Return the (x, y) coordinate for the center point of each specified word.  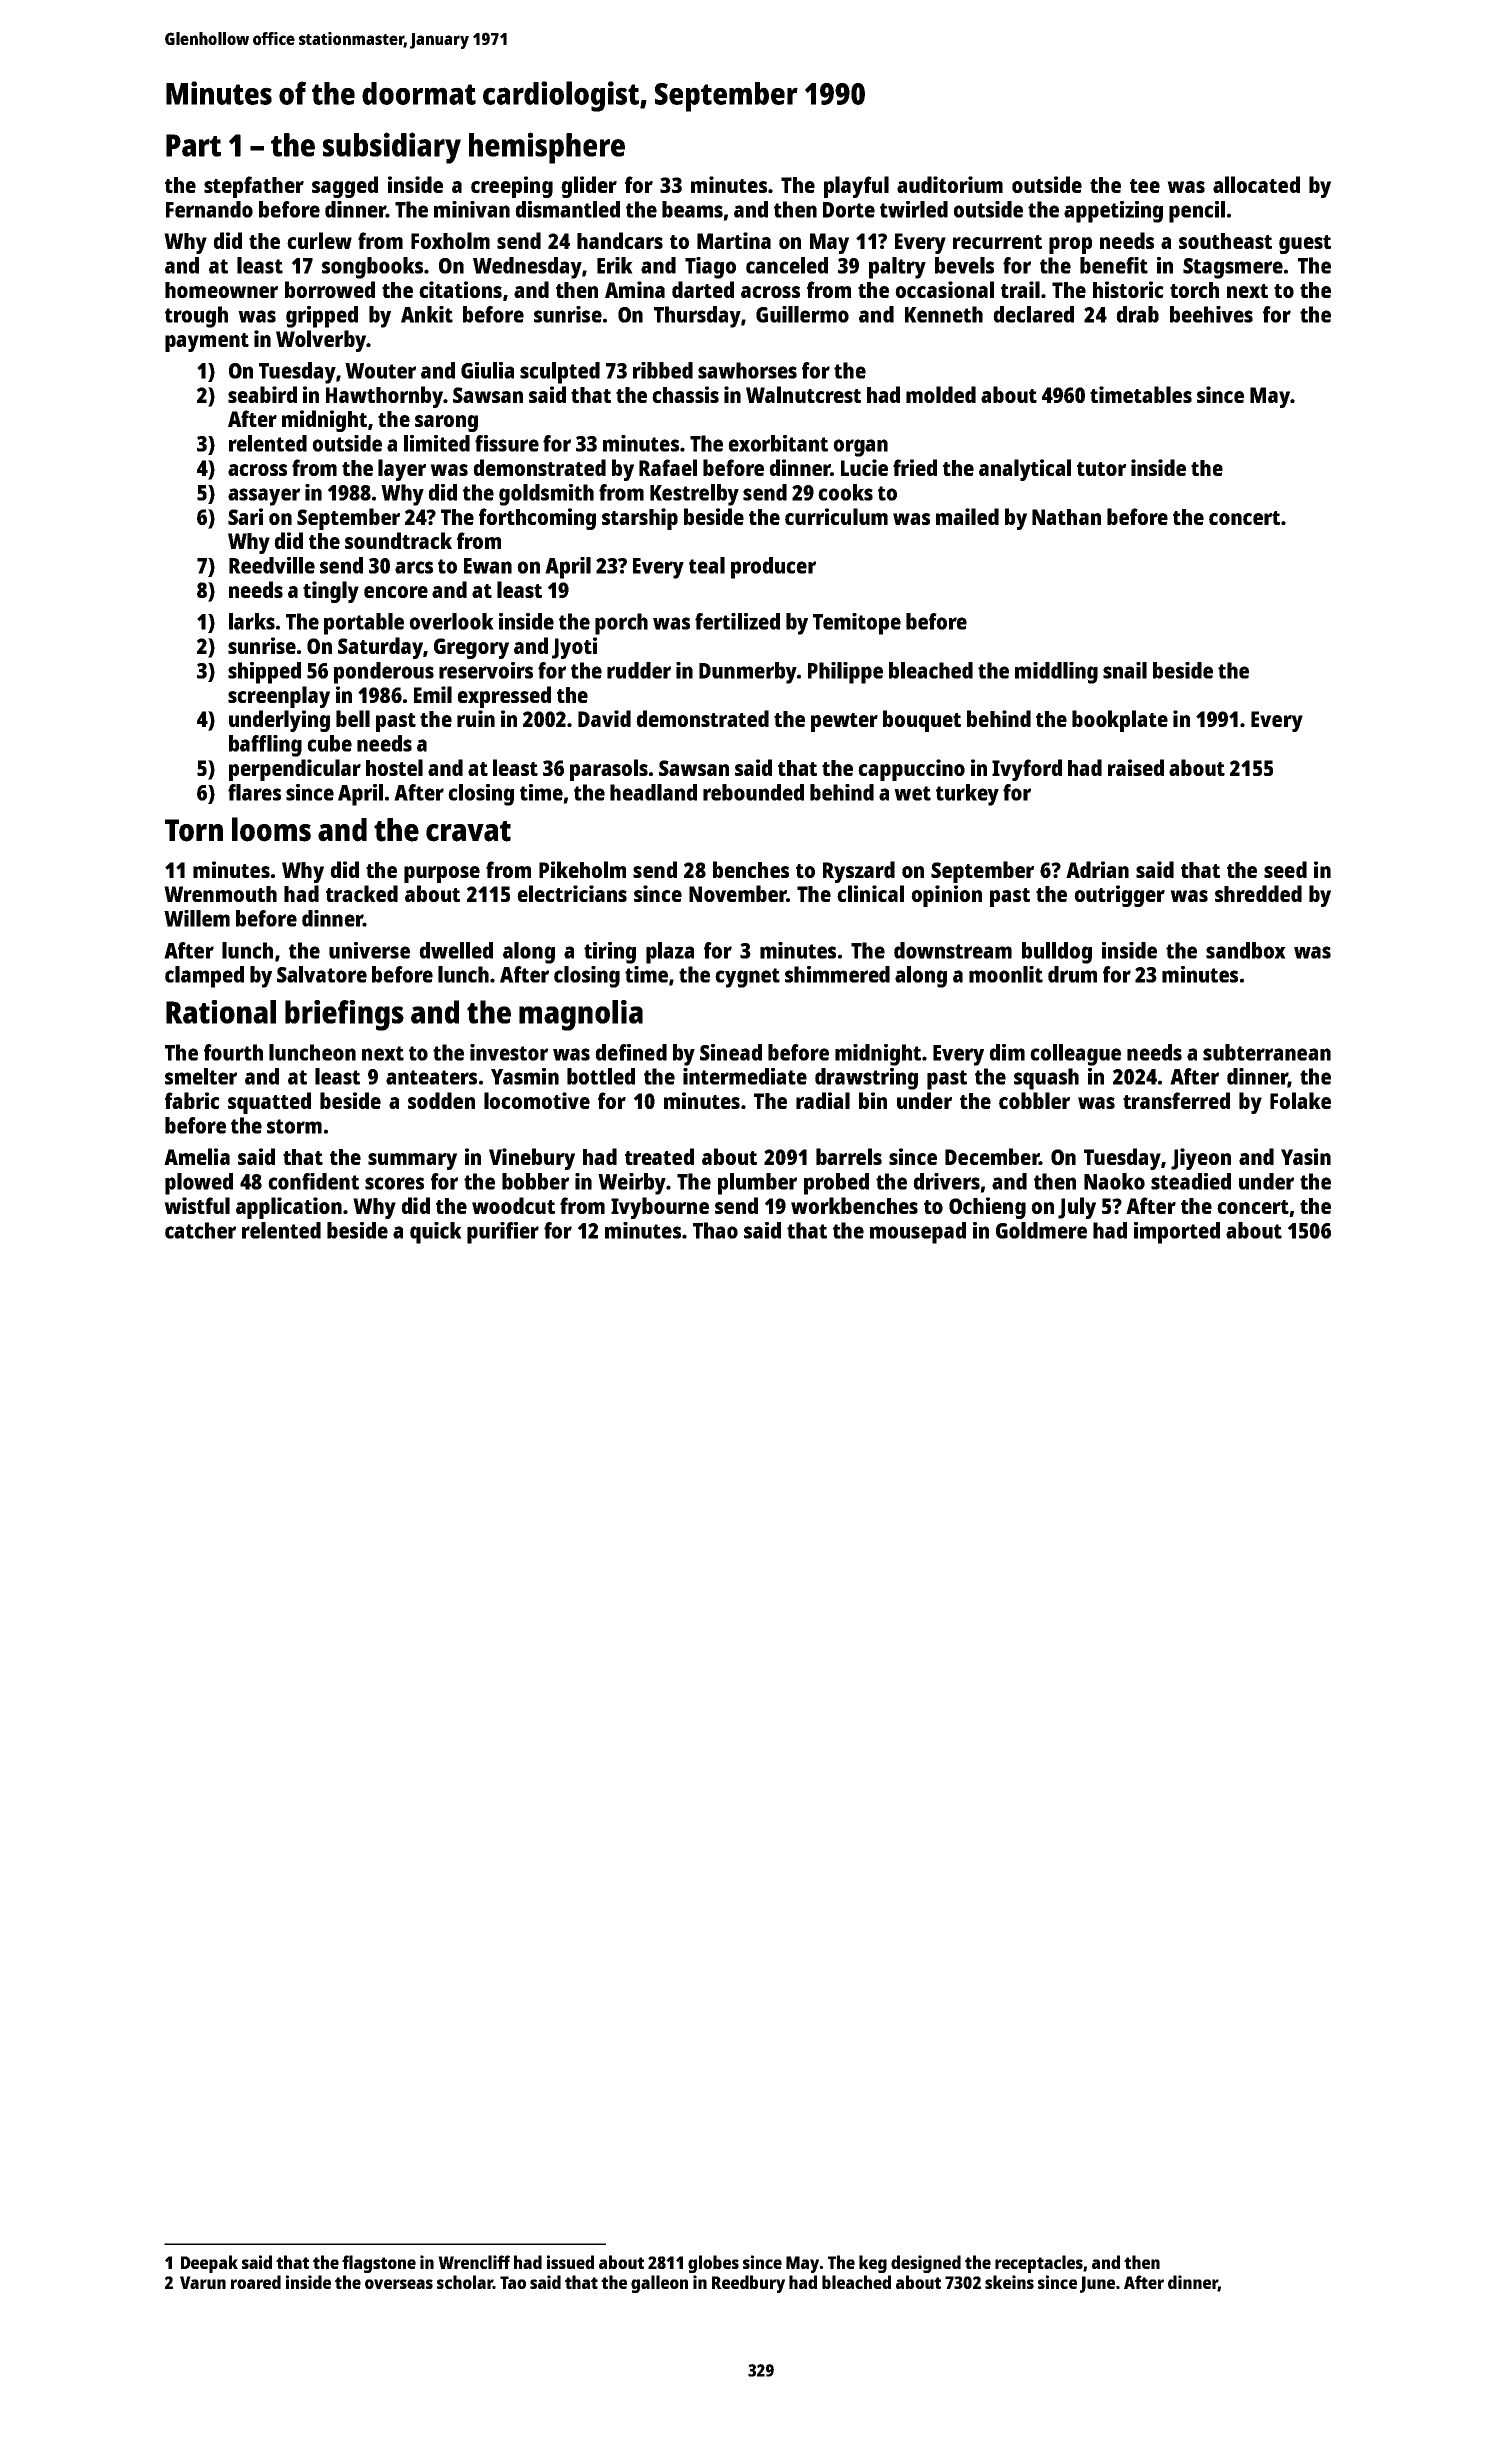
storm (294, 1126)
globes (713, 2264)
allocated (1256, 184)
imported (1177, 1233)
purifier (503, 1233)
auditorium (950, 184)
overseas (399, 2284)
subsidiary (392, 148)
